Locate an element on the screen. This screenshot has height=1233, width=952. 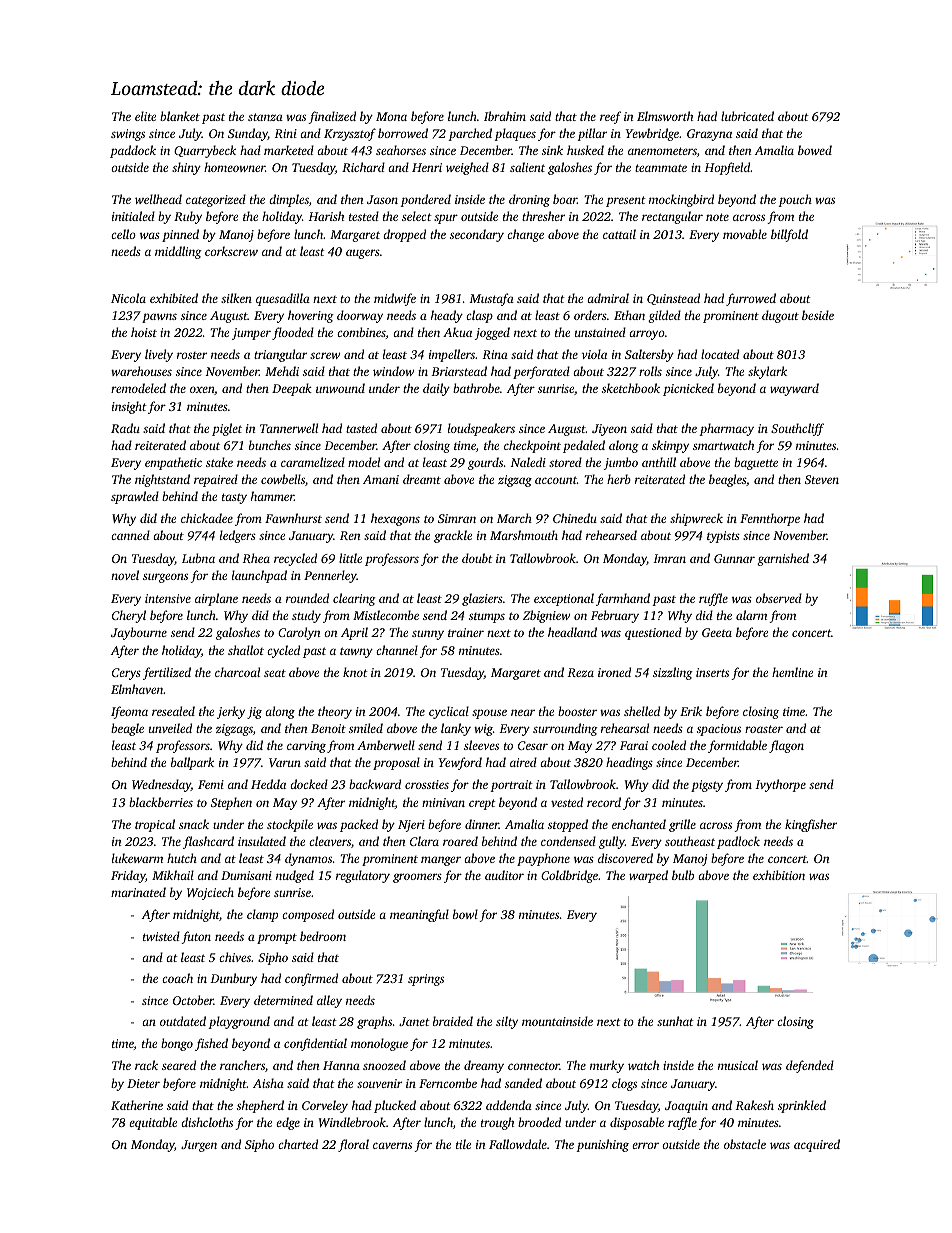
lanky is located at coordinates (456, 729).
